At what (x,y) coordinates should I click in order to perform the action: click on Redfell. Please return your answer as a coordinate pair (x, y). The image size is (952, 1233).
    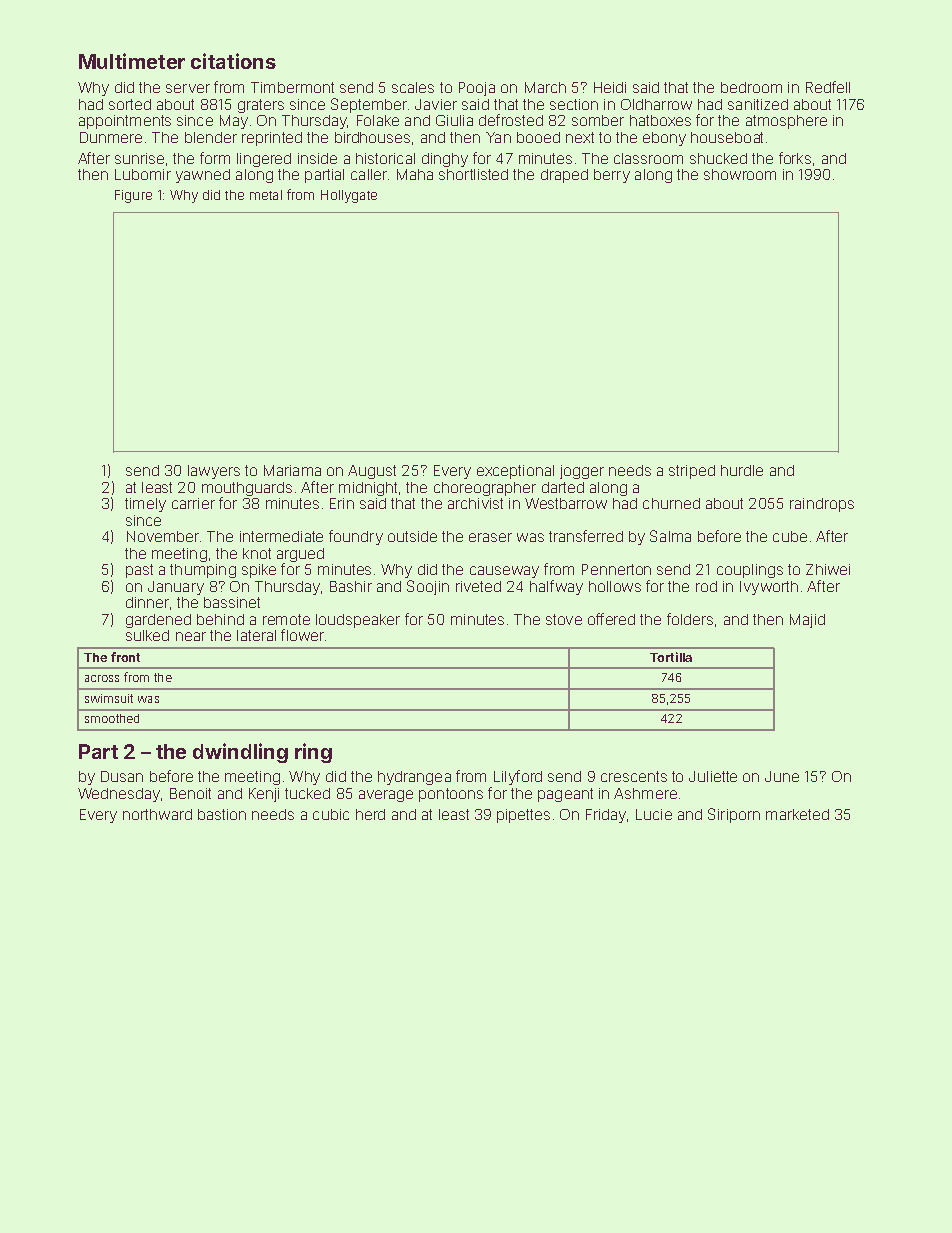
    Looking at the image, I should click on (828, 87).
